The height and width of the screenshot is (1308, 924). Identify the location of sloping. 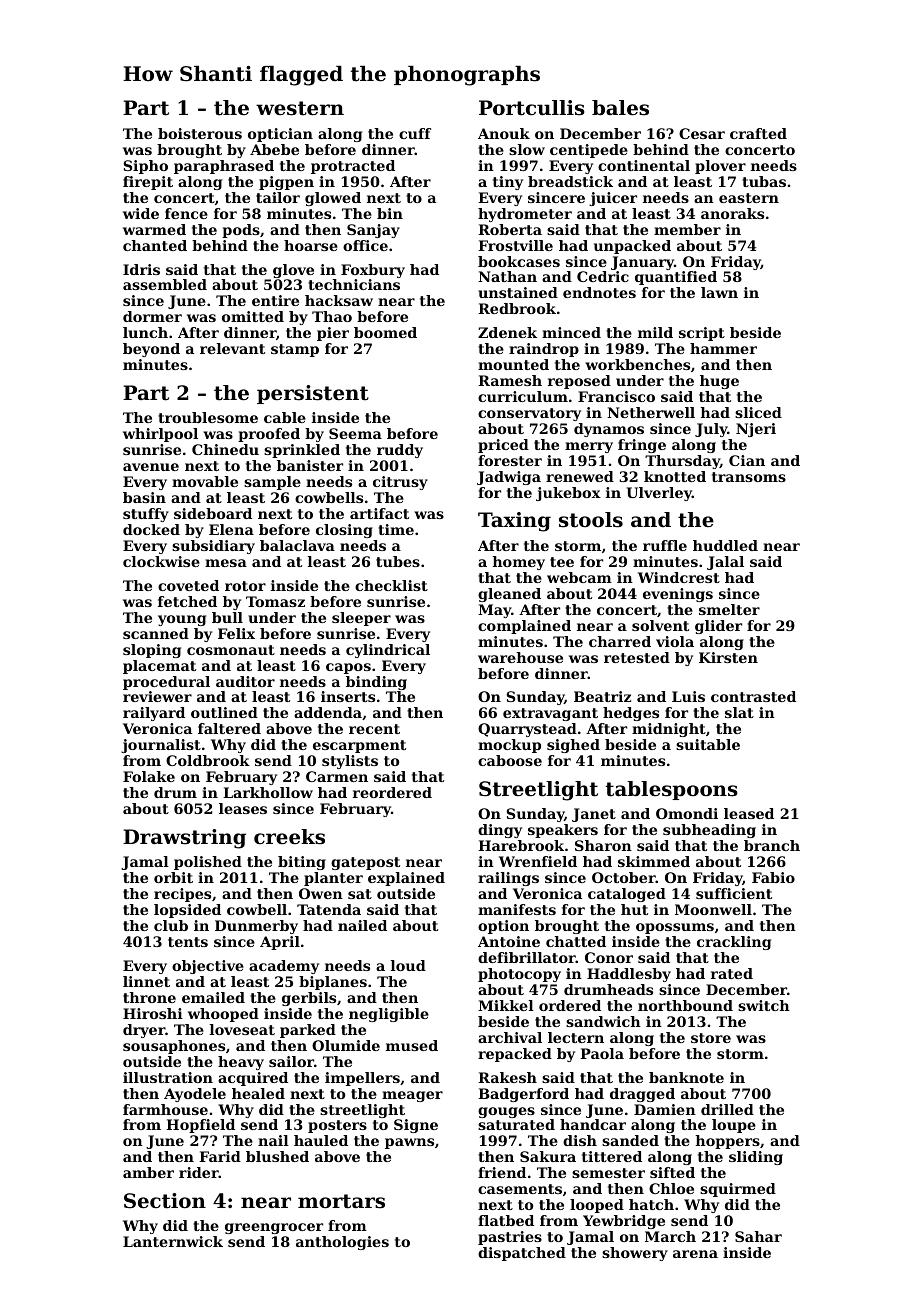
(152, 651).
